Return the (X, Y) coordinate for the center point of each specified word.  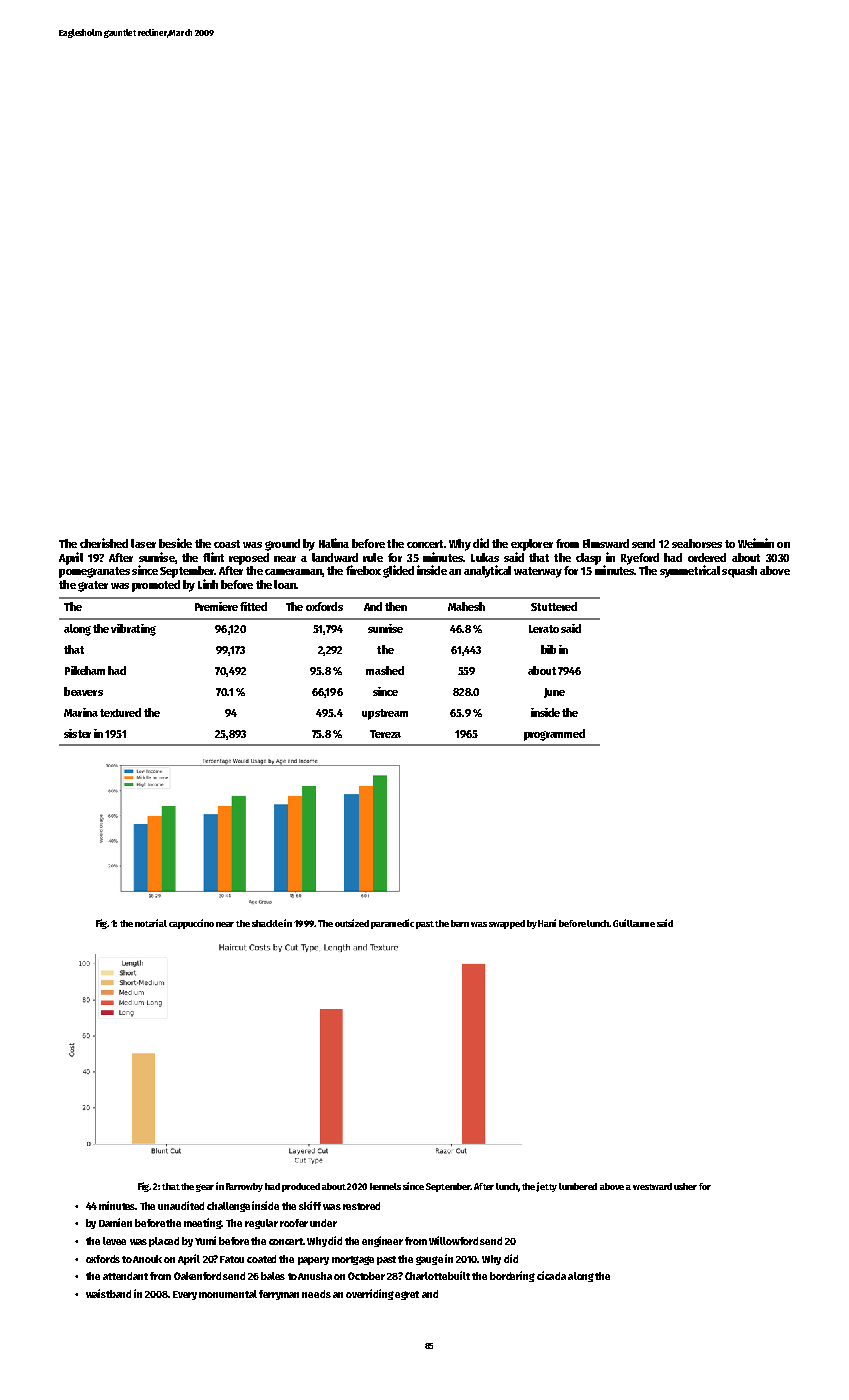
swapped (507, 924)
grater (93, 586)
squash (739, 572)
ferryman (279, 1295)
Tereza (385, 734)
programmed (554, 735)
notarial (151, 923)
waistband (108, 1293)
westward (652, 1186)
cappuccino (191, 924)
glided (398, 571)
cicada (551, 1275)
